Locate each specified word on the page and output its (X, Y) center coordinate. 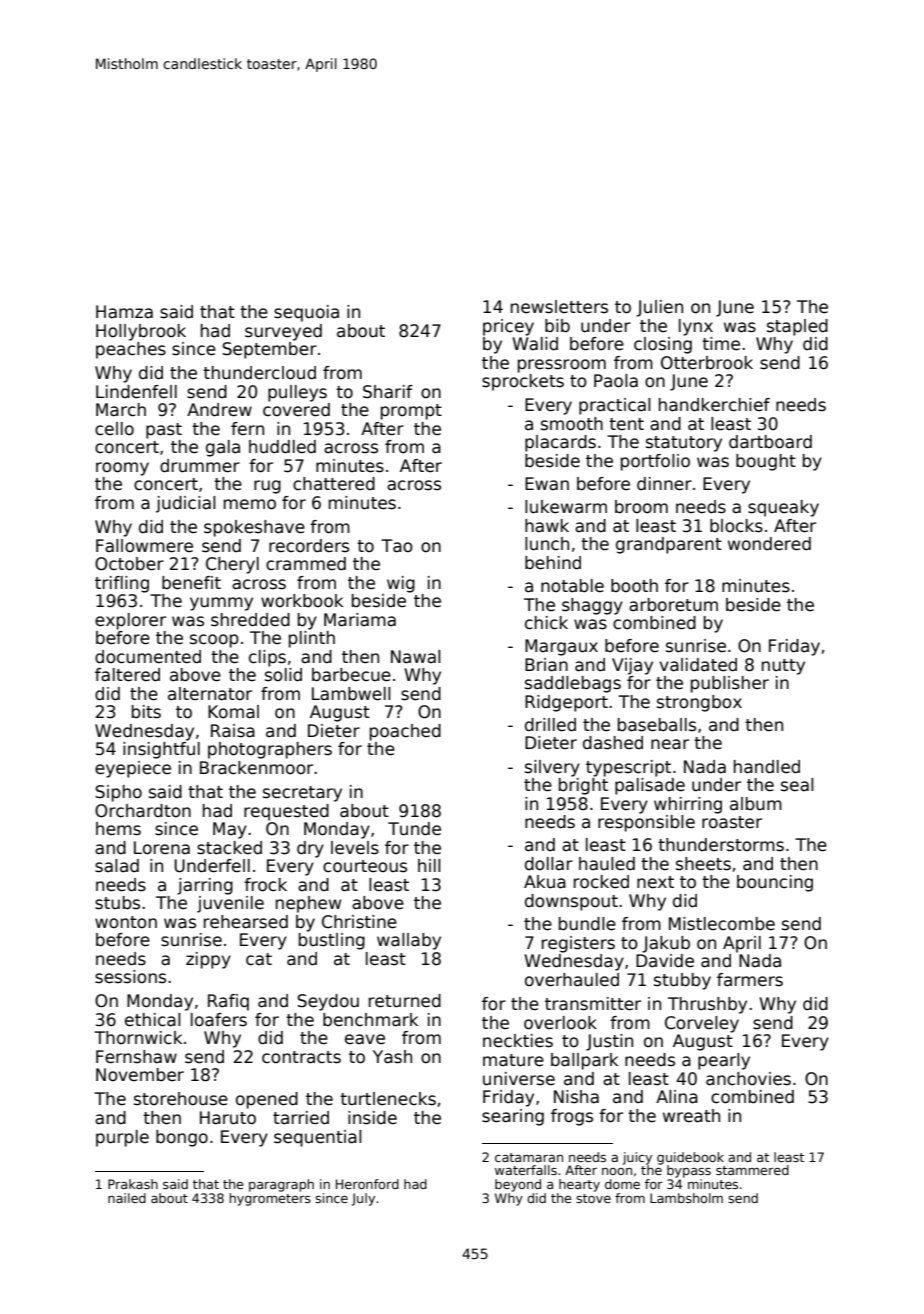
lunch (547, 544)
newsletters (559, 307)
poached (405, 732)
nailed (127, 1198)
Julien (659, 308)
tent (626, 424)
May (230, 830)
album (756, 804)
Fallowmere (144, 546)
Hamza (124, 312)
